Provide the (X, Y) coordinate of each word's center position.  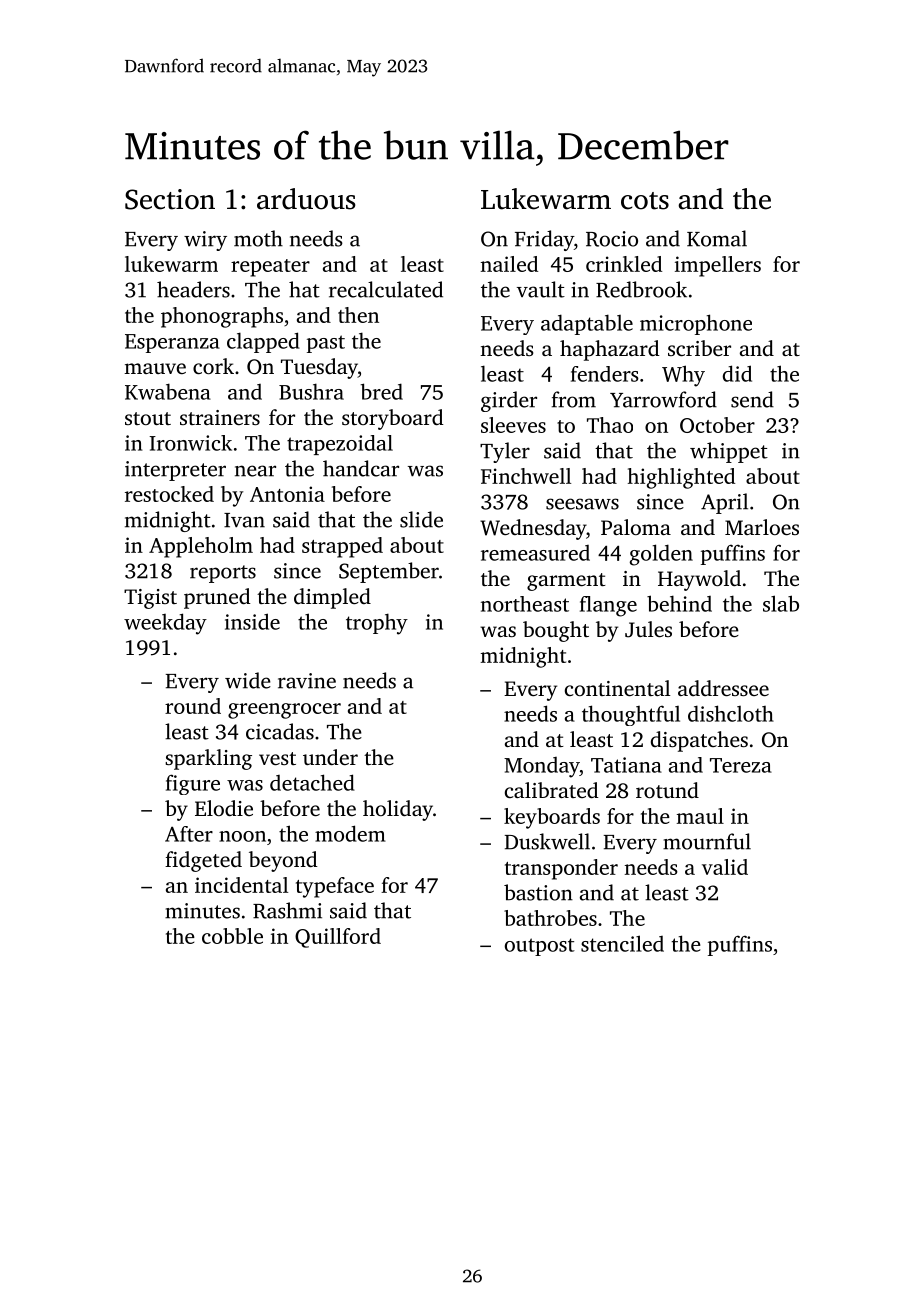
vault (541, 289)
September (389, 572)
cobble (232, 936)
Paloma (636, 527)
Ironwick (190, 443)
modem (350, 833)
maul (700, 816)
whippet (729, 452)
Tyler (505, 452)
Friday (544, 240)
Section (170, 199)
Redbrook (641, 289)
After (189, 834)
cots (645, 201)
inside (252, 621)
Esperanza (172, 343)
